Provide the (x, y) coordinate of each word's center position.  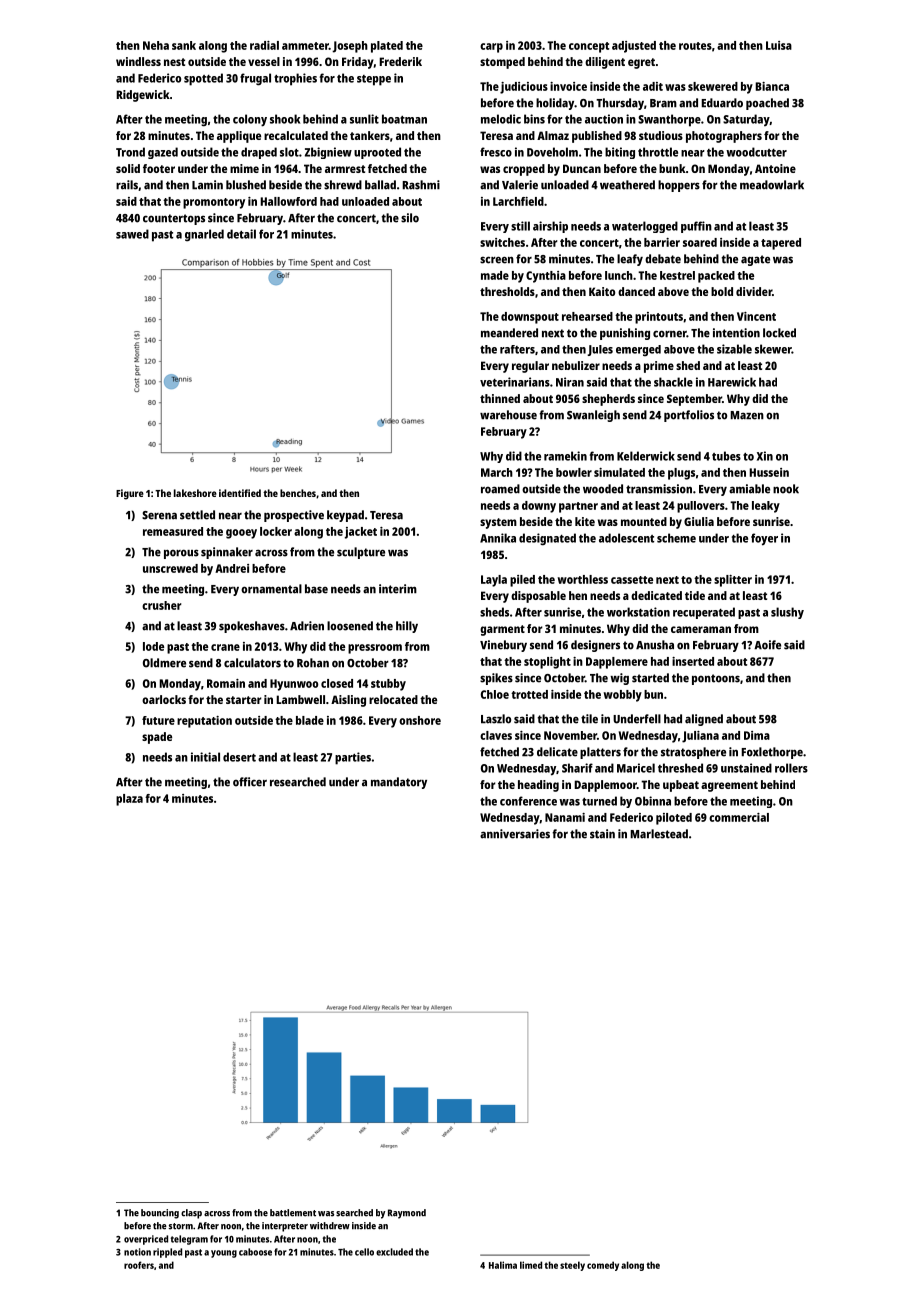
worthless (583, 579)
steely (572, 1266)
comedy (603, 1266)
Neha (156, 45)
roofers (139, 1265)
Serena (159, 515)
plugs (681, 474)
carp (491, 48)
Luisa (779, 45)
